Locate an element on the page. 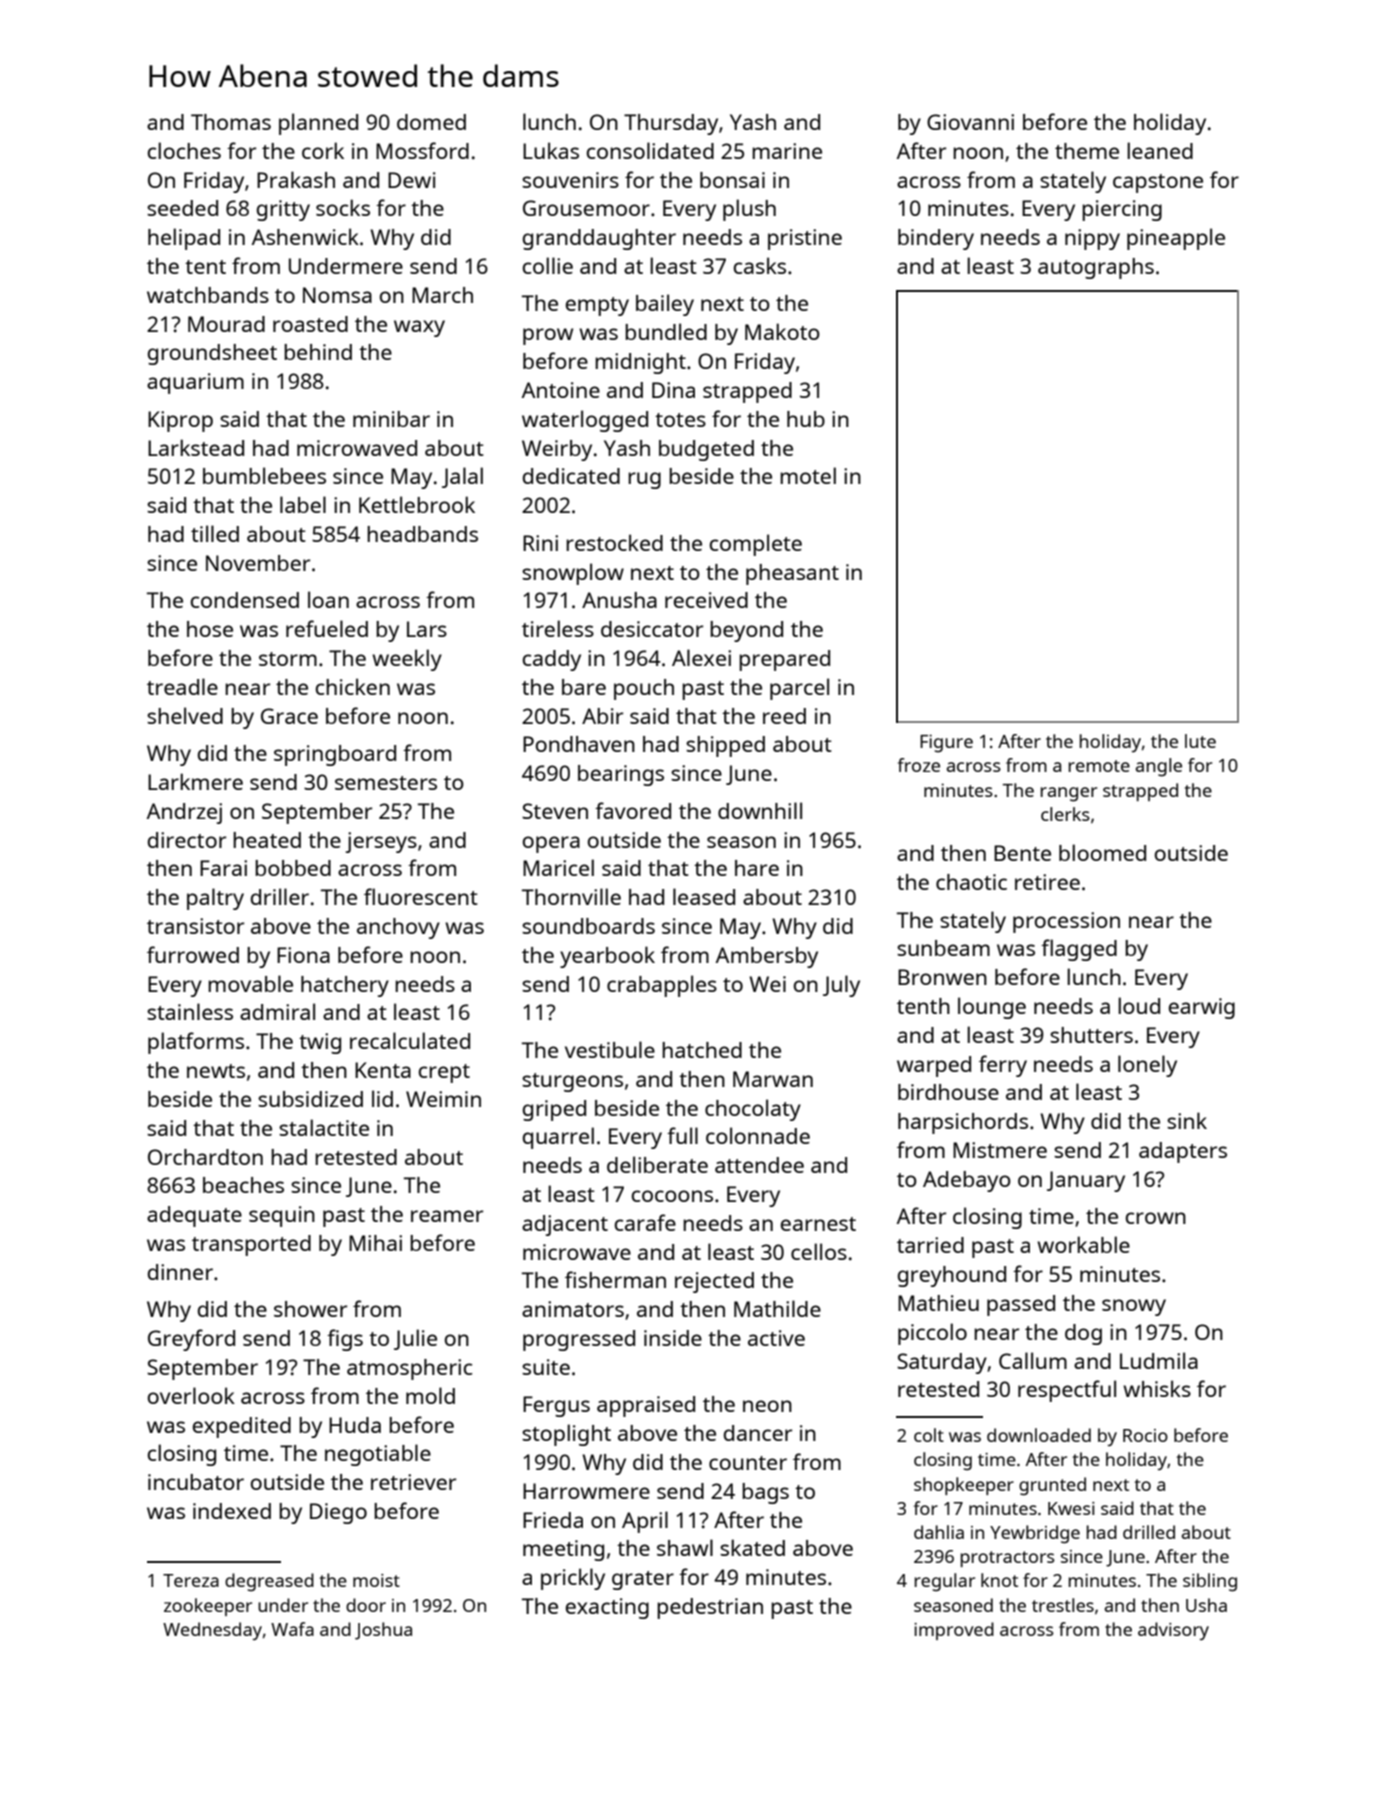 This image has width=1386, height=1793. totes is located at coordinates (680, 420).
